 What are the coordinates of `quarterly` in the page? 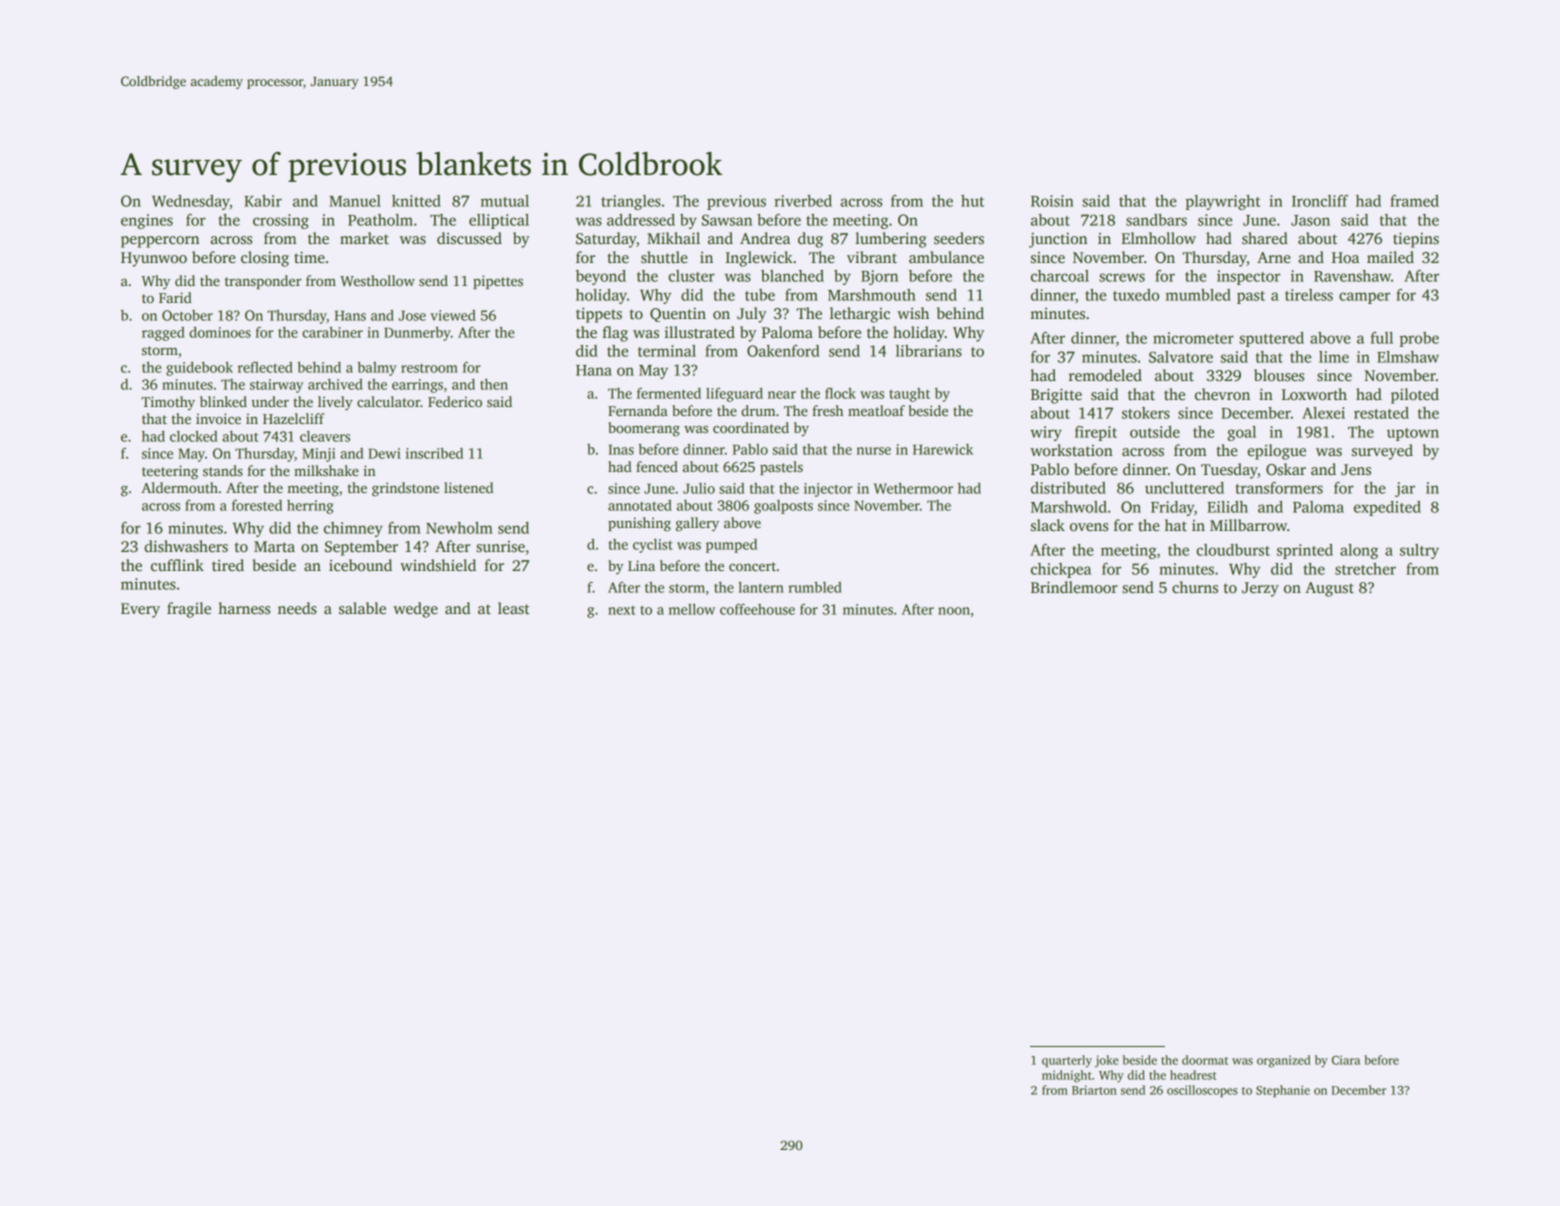 It's located at (1067, 1061).
